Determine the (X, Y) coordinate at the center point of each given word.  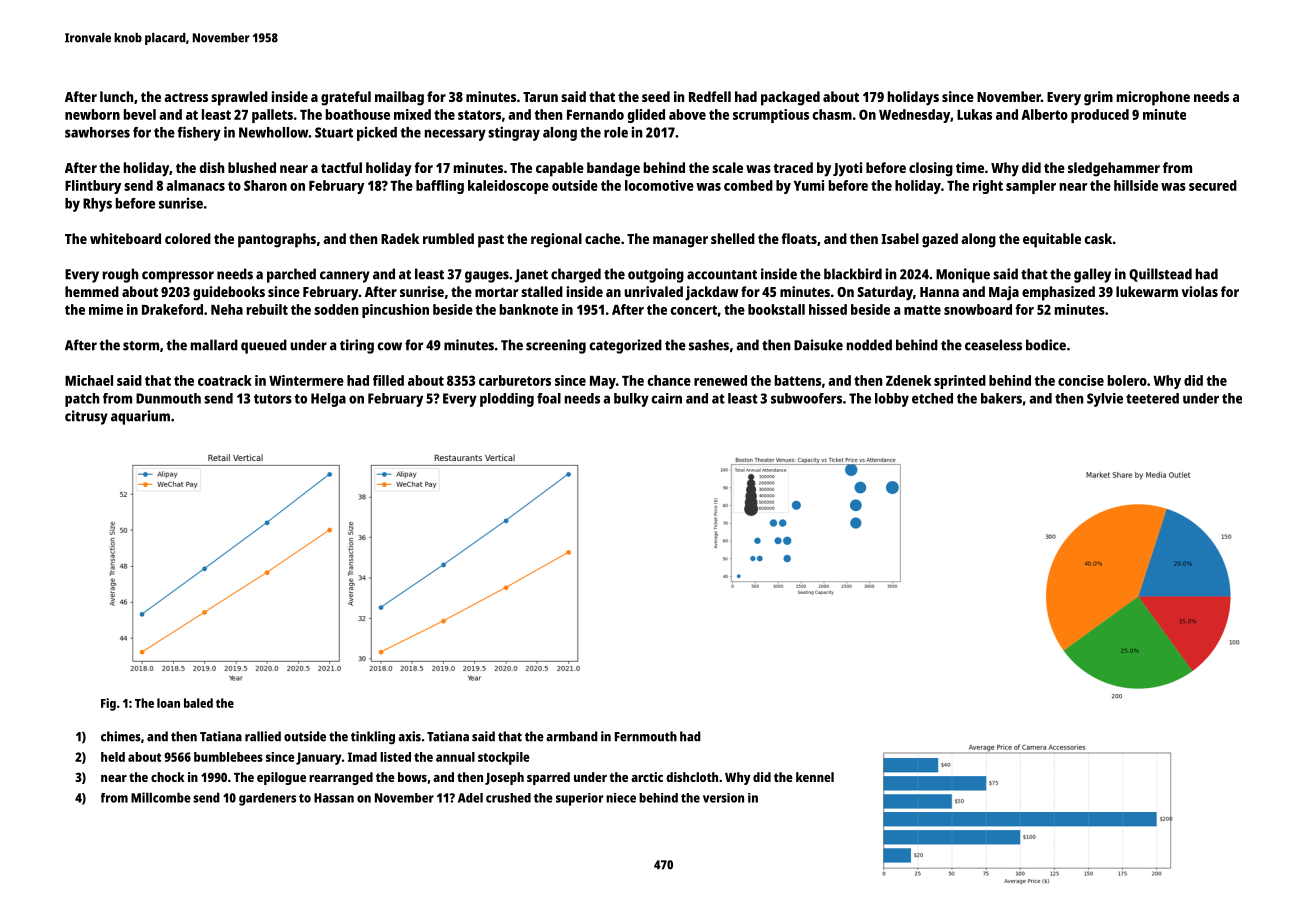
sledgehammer (1114, 169)
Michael (89, 380)
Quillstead (1160, 275)
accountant (722, 275)
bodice (1046, 345)
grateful (346, 98)
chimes (121, 736)
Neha (227, 309)
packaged (790, 98)
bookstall (776, 309)
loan (168, 703)
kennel (815, 777)
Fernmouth (646, 736)
